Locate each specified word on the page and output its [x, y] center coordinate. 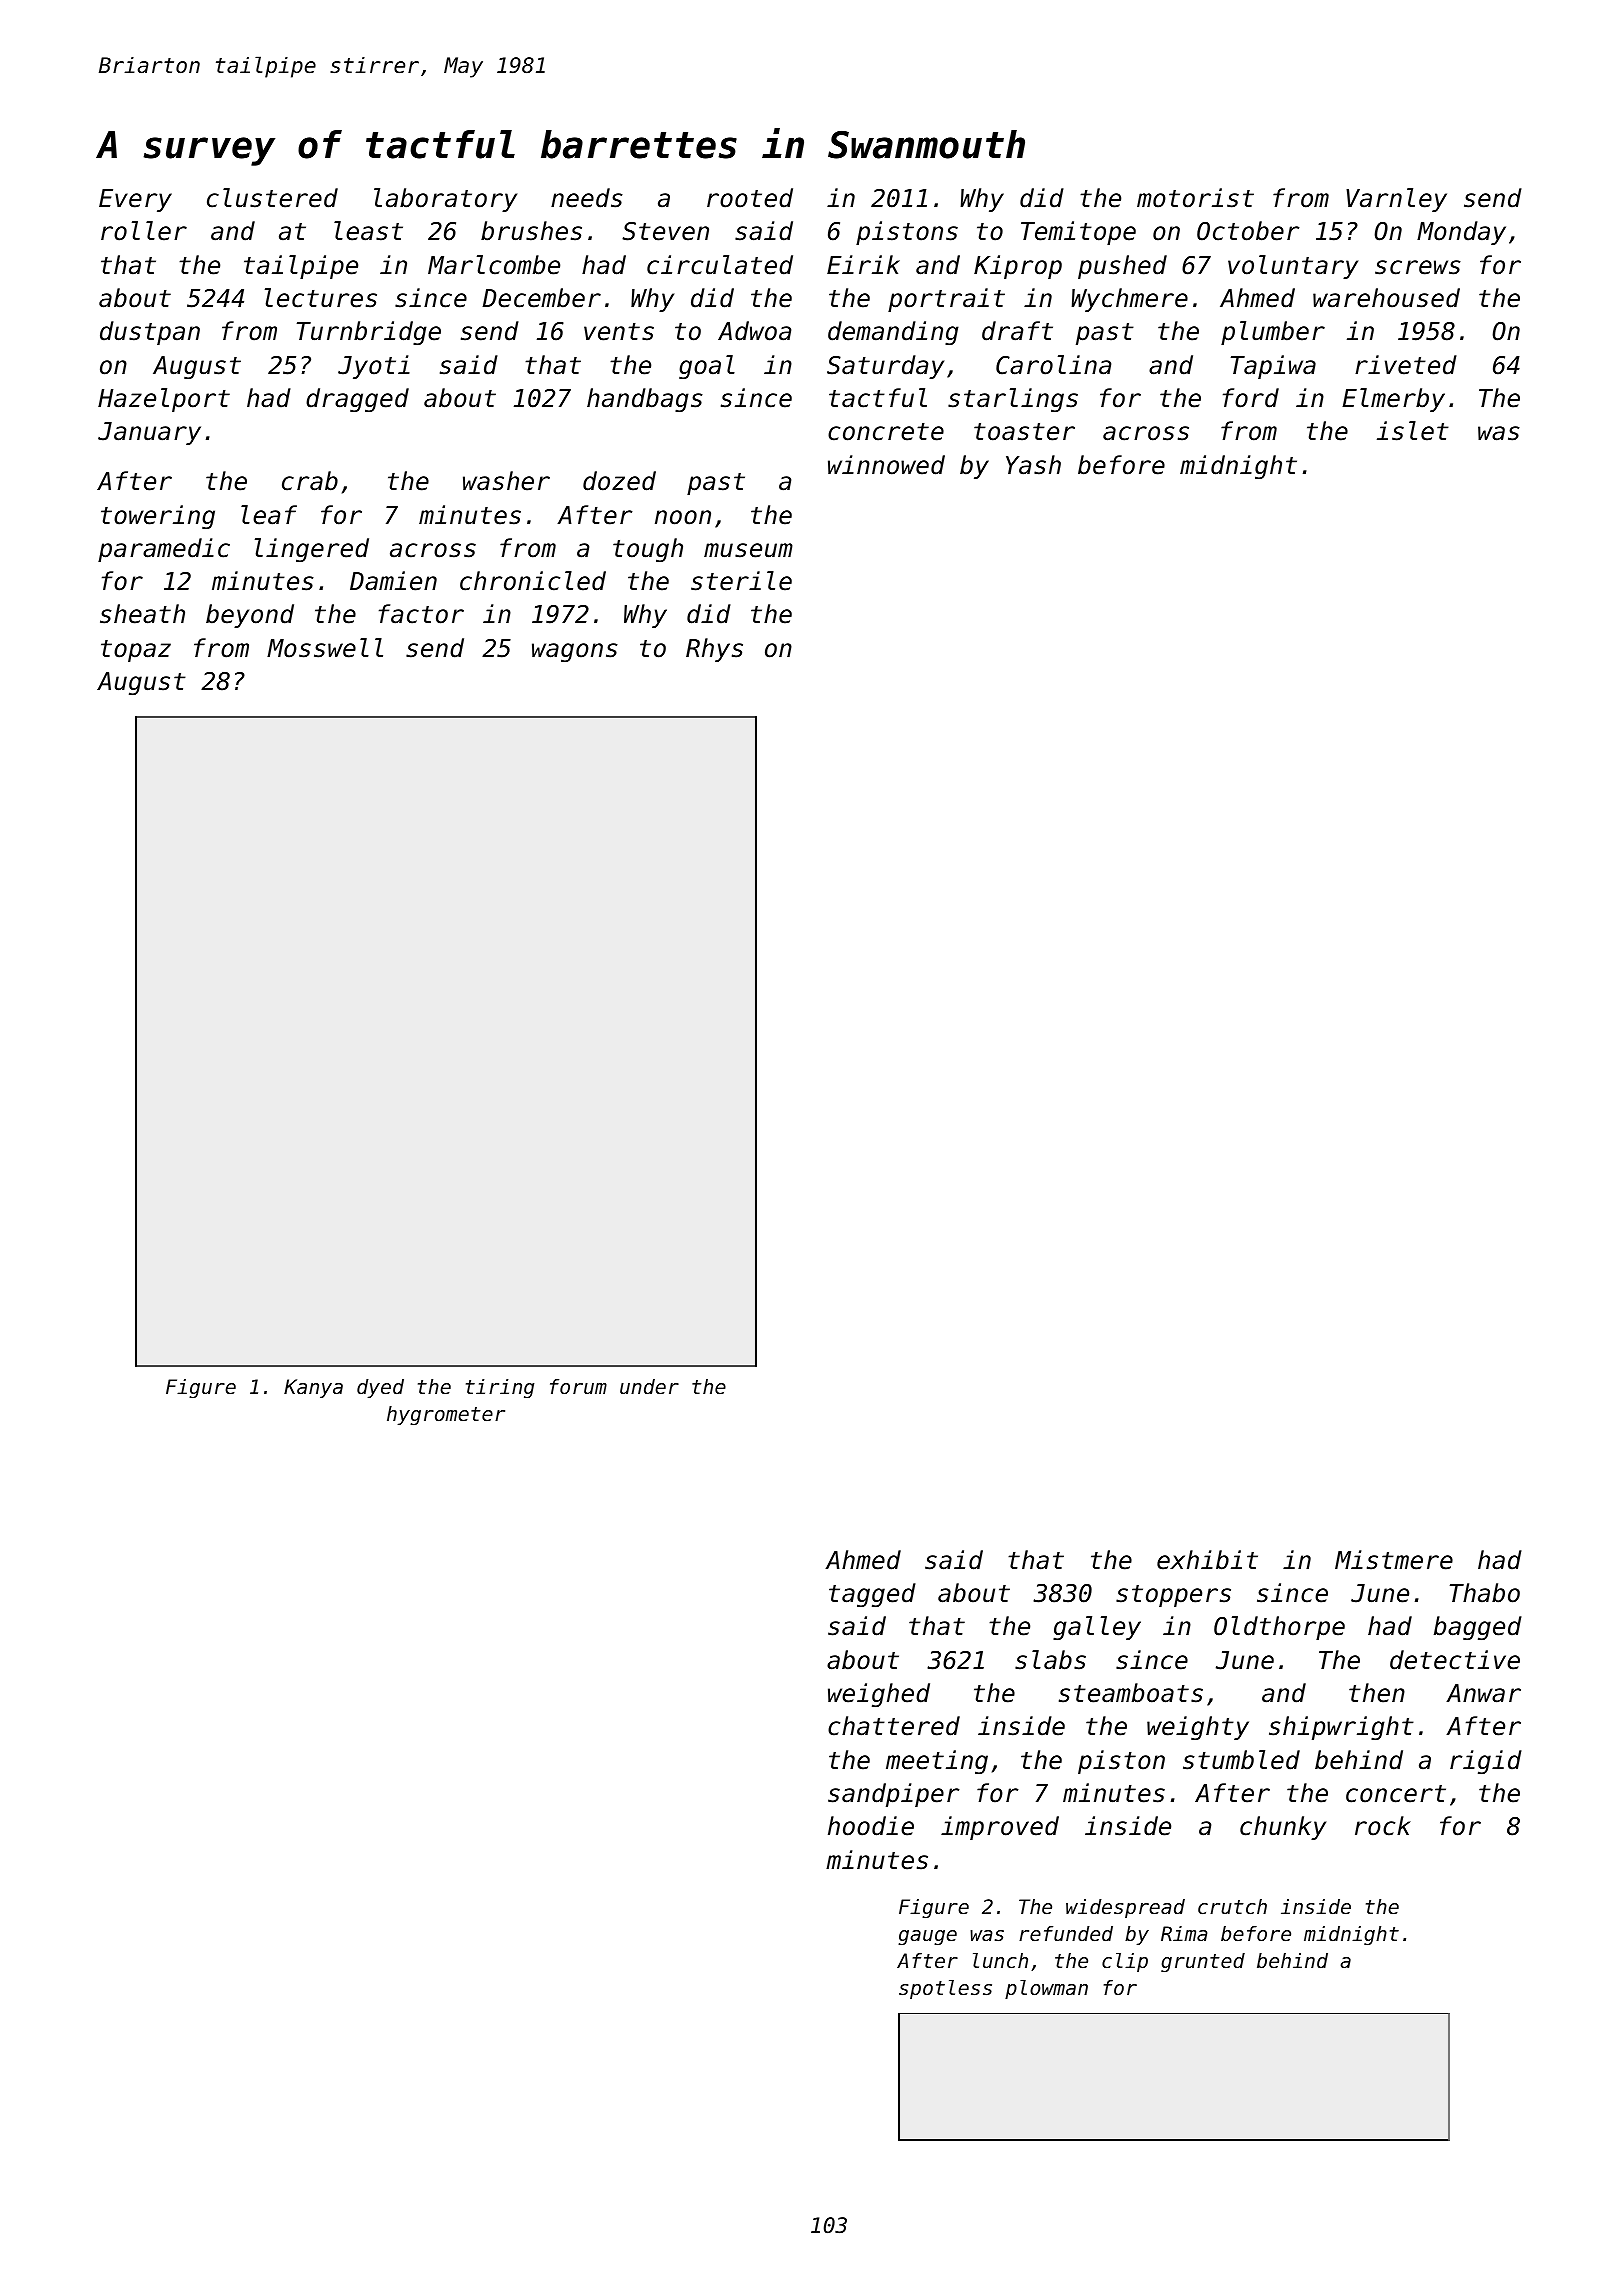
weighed [879, 1695]
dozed [619, 481]
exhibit [1207, 1560]
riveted [1406, 365]
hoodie [871, 1826]
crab [310, 481]
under [649, 1386]
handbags [645, 400]
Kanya [313, 1388]
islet [1413, 431]
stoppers [1173, 1596]
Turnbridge [369, 333]
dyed [380, 1388]
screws [1418, 267]
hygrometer [446, 1415]
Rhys [714, 650]
